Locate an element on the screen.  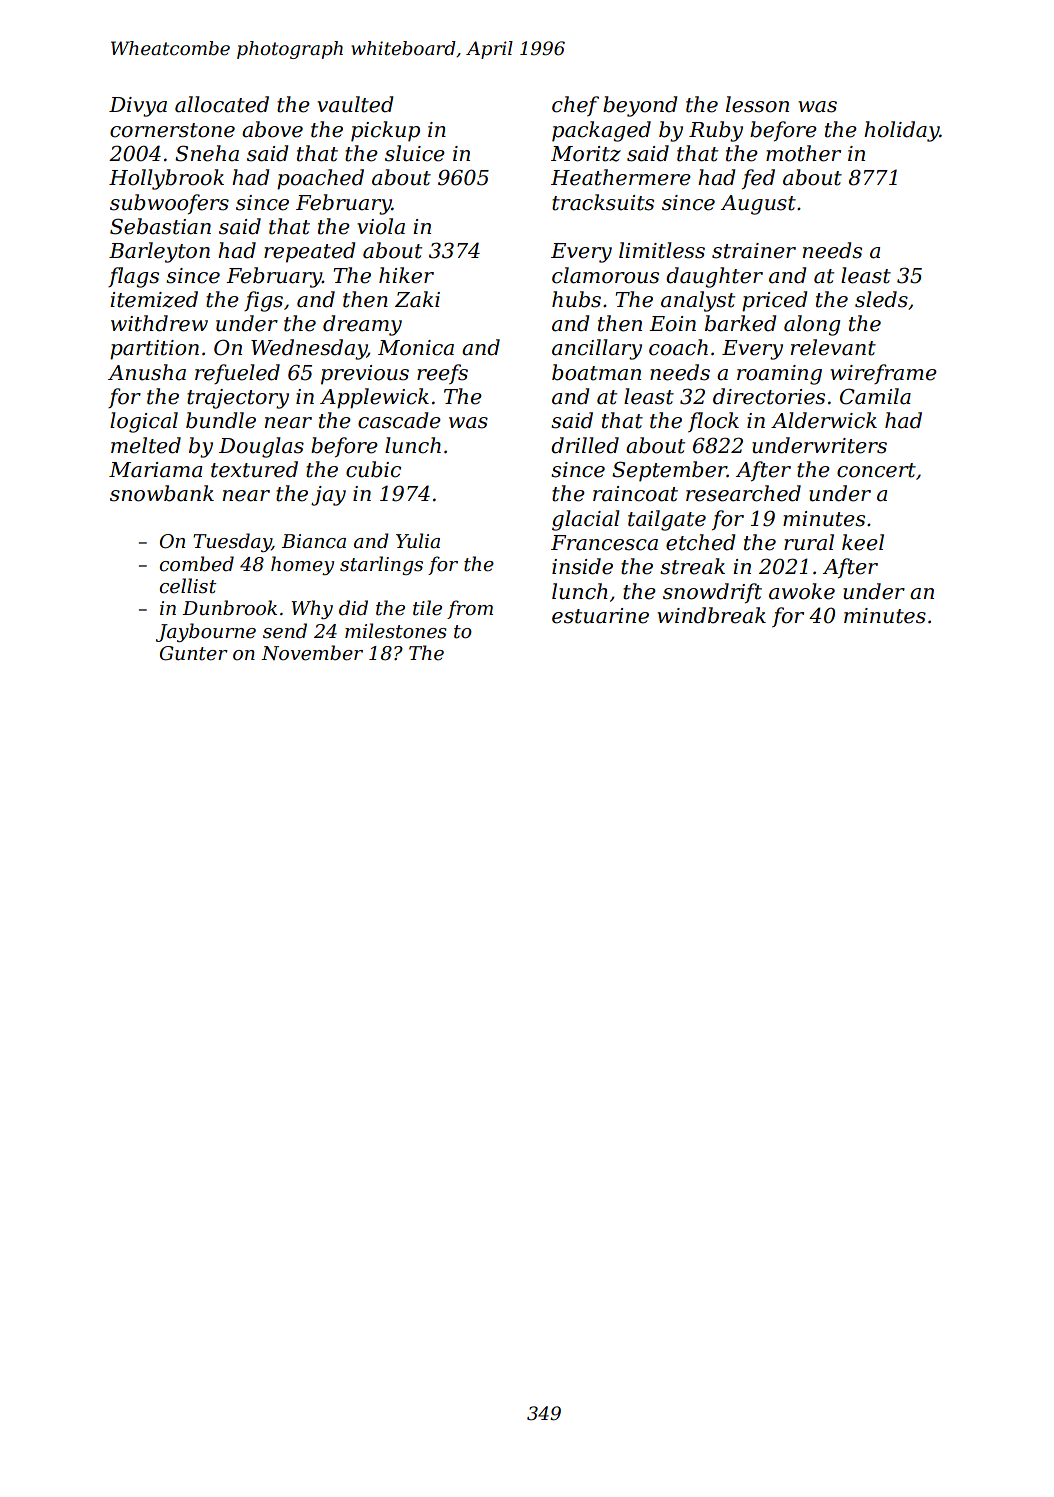
above is located at coordinates (272, 129).
